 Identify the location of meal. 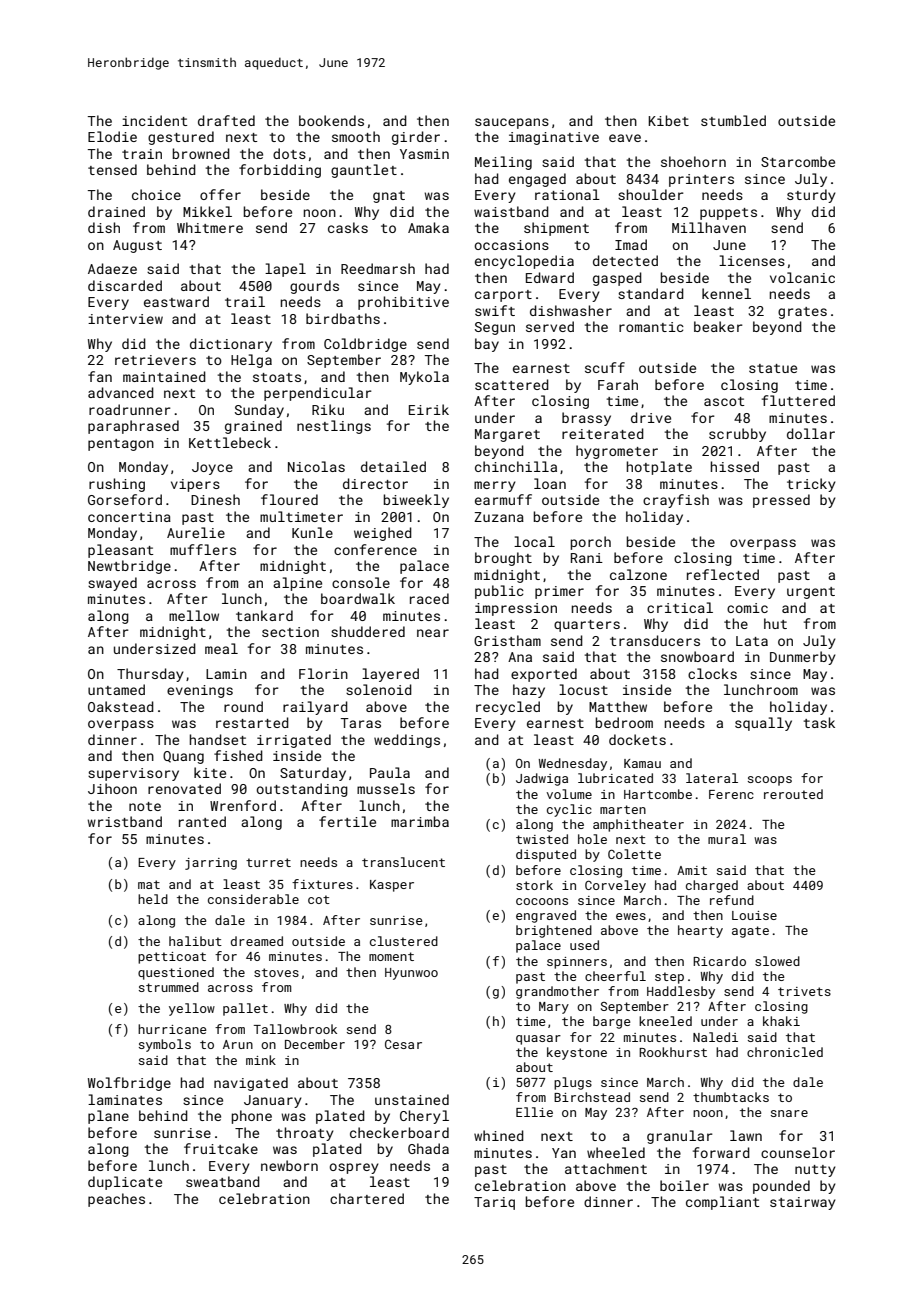
(221, 648).
